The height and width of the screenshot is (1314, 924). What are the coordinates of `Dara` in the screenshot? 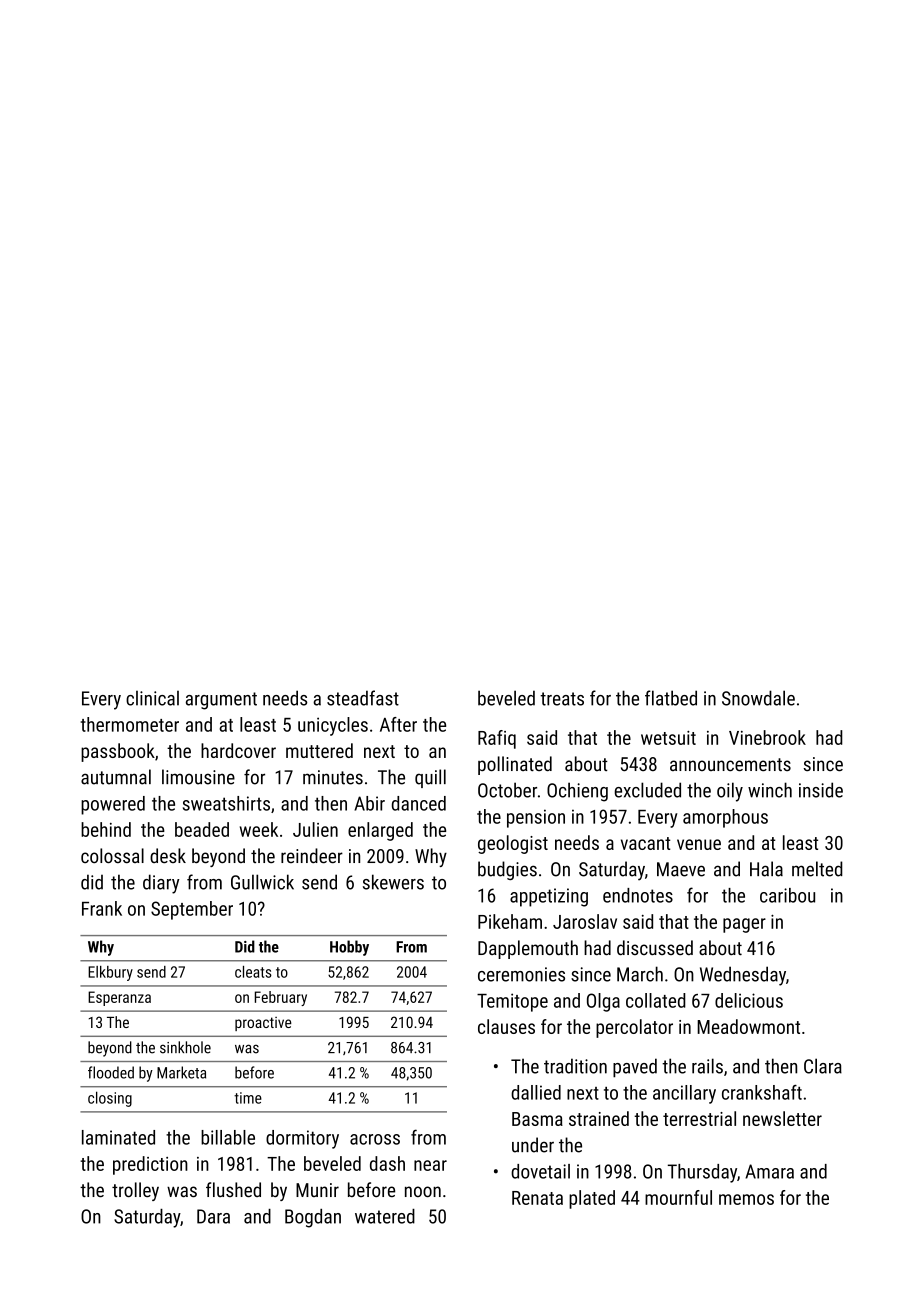 It's located at (213, 1216).
